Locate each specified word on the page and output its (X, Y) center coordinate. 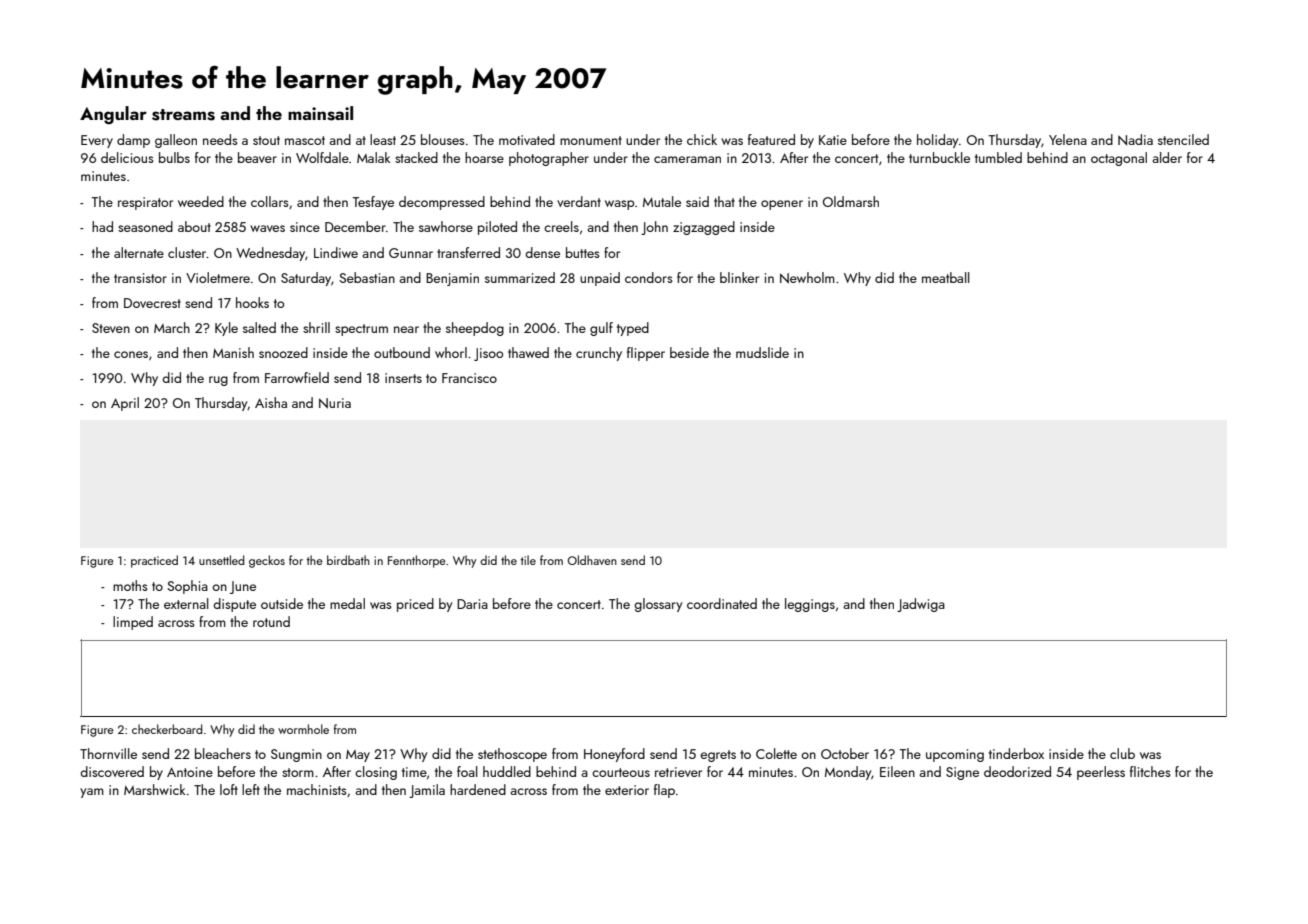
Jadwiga (921, 605)
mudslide (762, 352)
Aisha (271, 402)
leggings (810, 605)
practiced (154, 561)
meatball (946, 277)
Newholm (807, 278)
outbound (402, 352)
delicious (127, 157)
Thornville (108, 753)
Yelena (1068, 139)
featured (771, 139)
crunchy (599, 354)
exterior (627, 790)
